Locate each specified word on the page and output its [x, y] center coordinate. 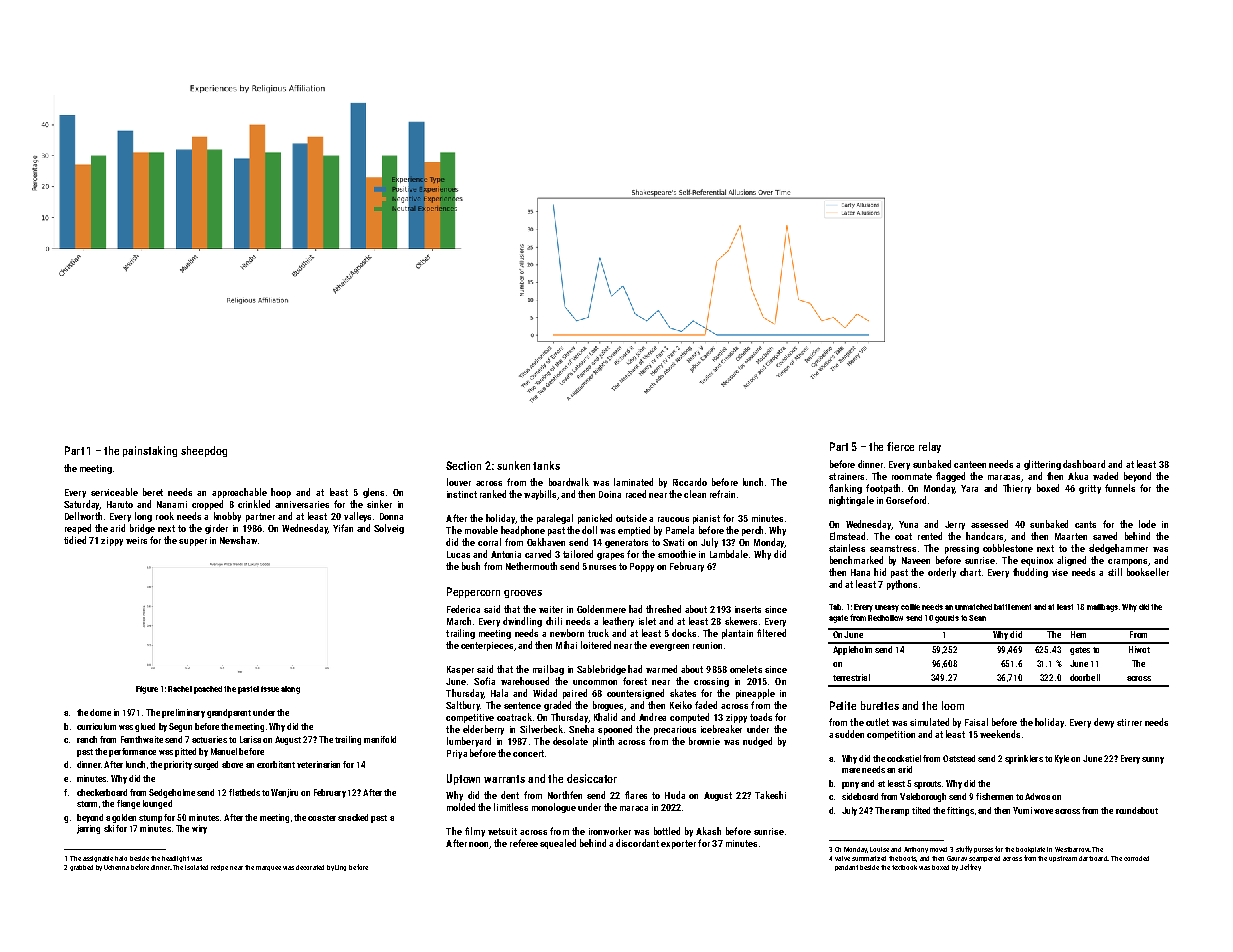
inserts [748, 609]
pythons [902, 585]
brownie [704, 741]
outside [631, 518]
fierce [900, 446]
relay [930, 447]
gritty [1090, 489]
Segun [180, 727]
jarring [88, 829]
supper [193, 542]
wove [1043, 811]
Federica [463, 609]
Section [463, 465]
